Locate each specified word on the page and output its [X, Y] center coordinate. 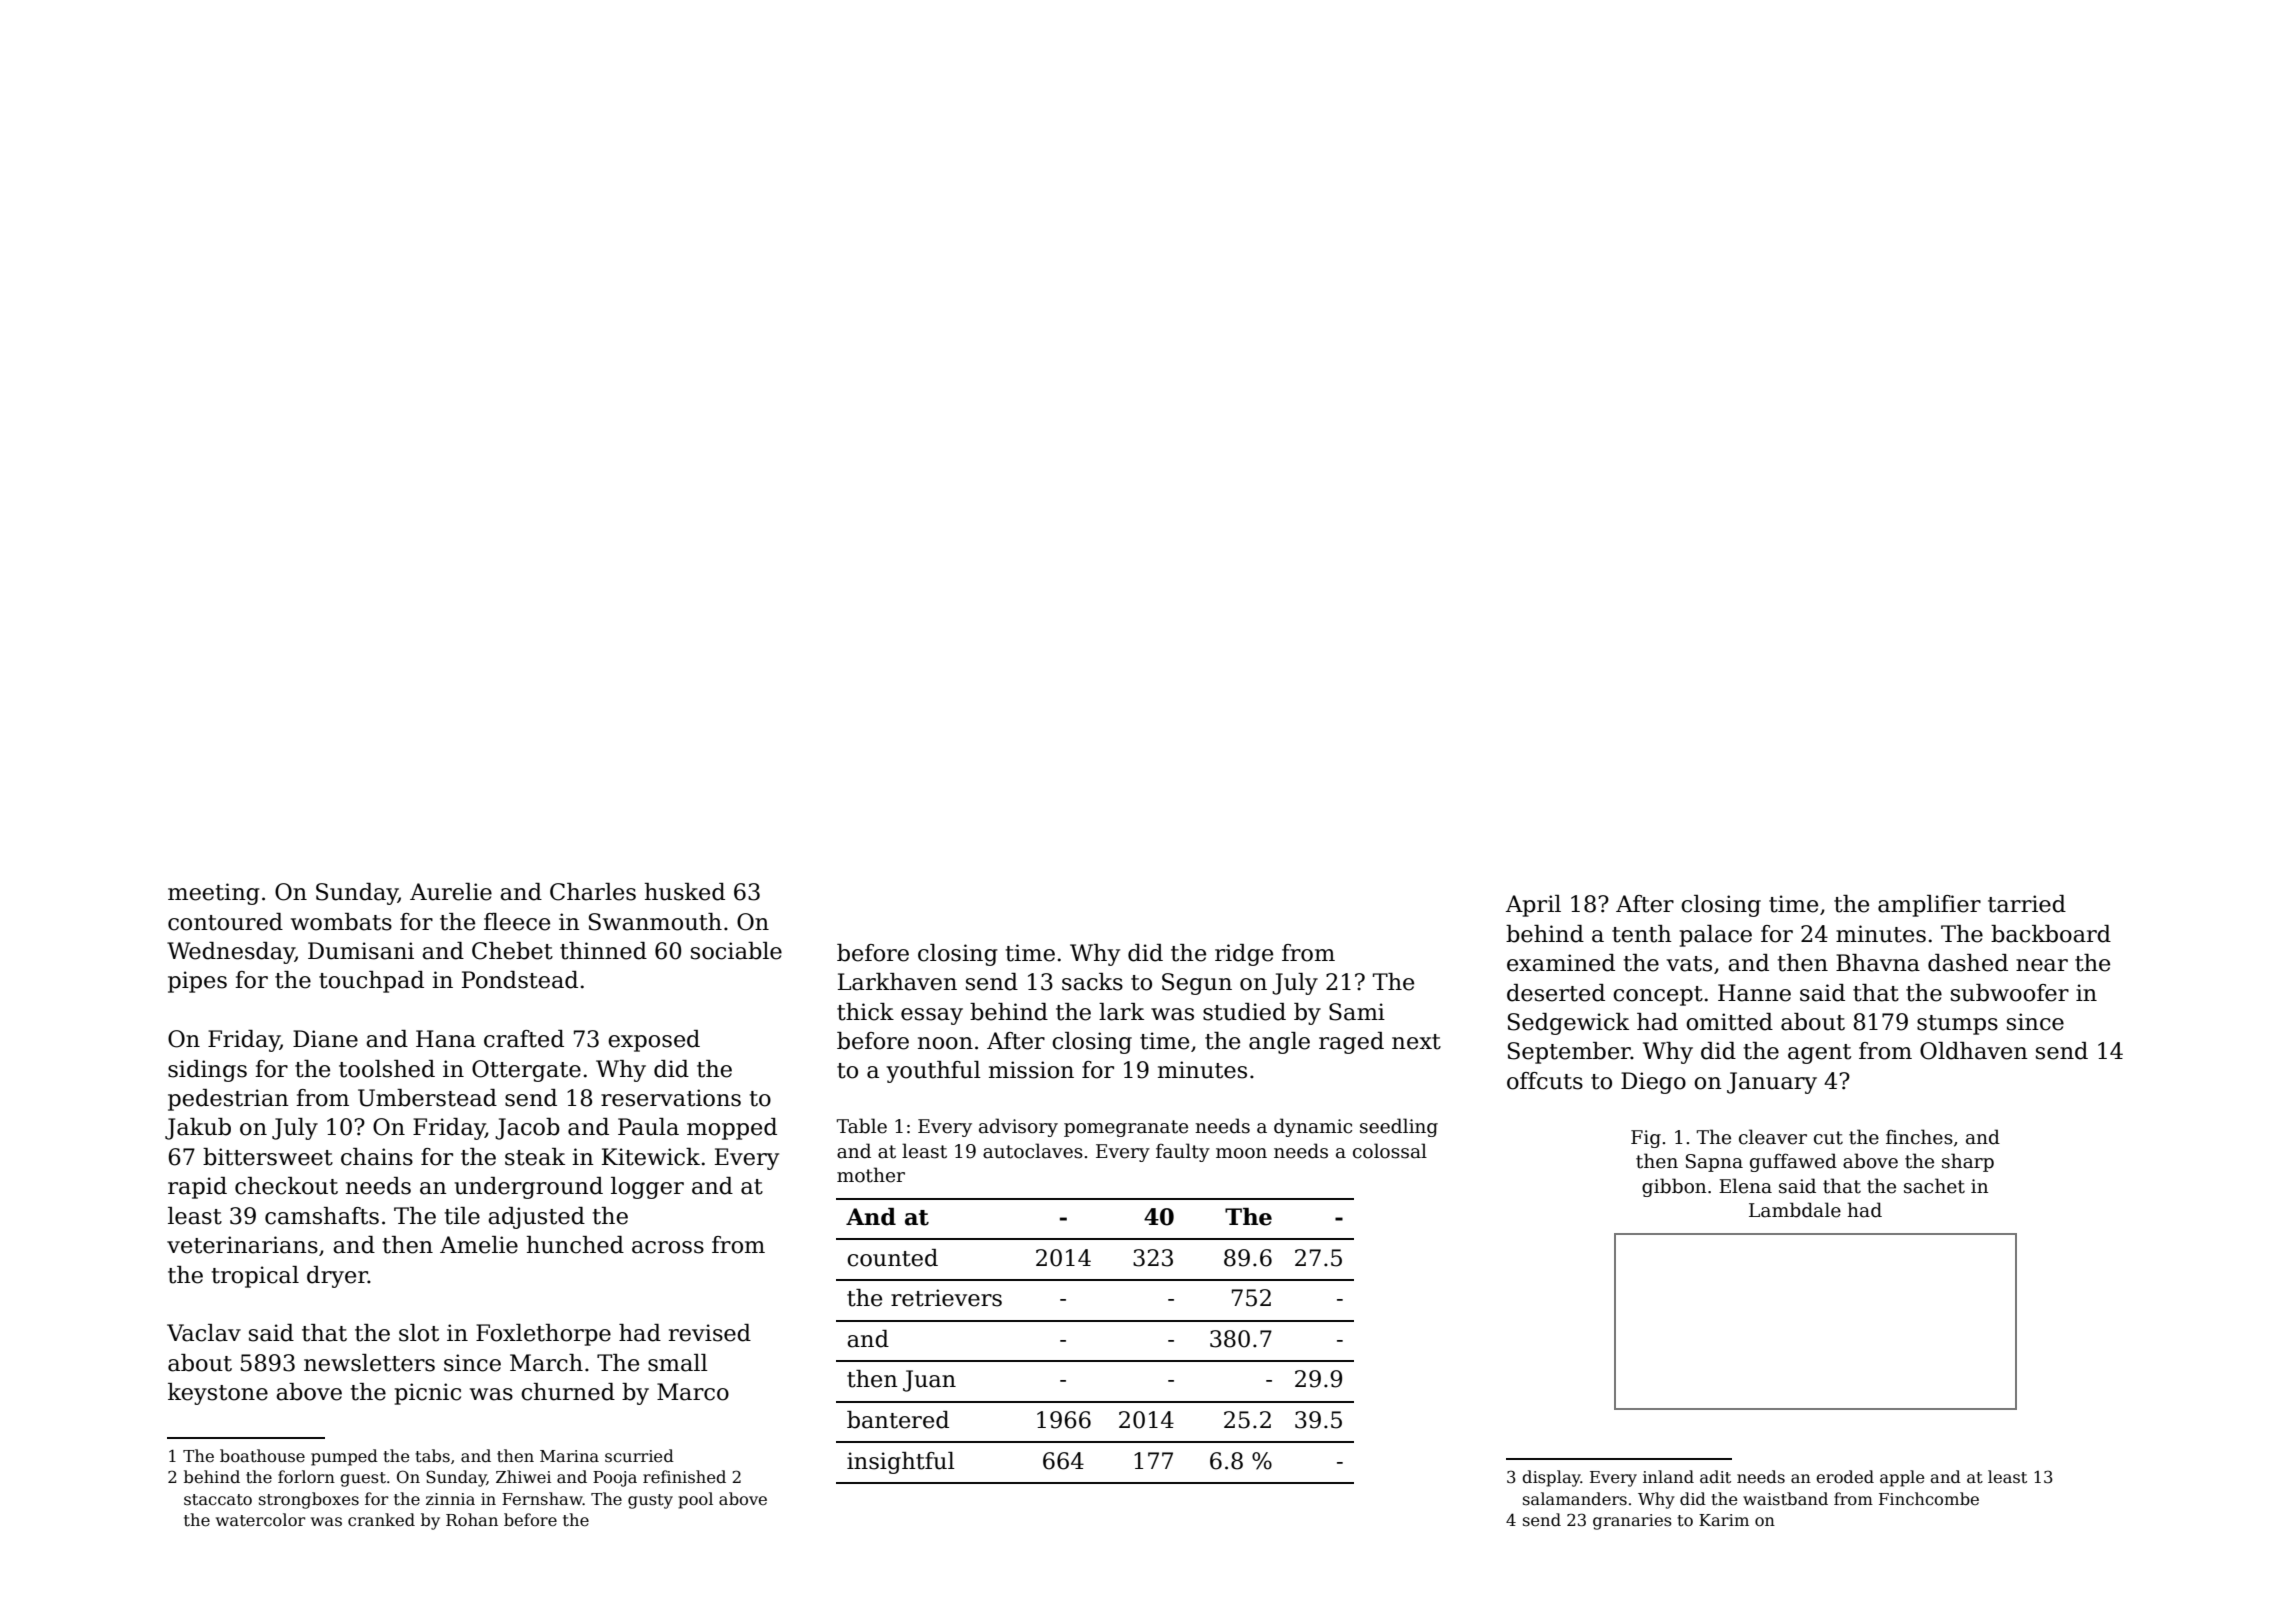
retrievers [946, 1298]
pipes [197, 982]
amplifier [1929, 906]
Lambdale [1795, 1210]
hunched [575, 1245]
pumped [344, 1457]
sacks [1092, 982]
